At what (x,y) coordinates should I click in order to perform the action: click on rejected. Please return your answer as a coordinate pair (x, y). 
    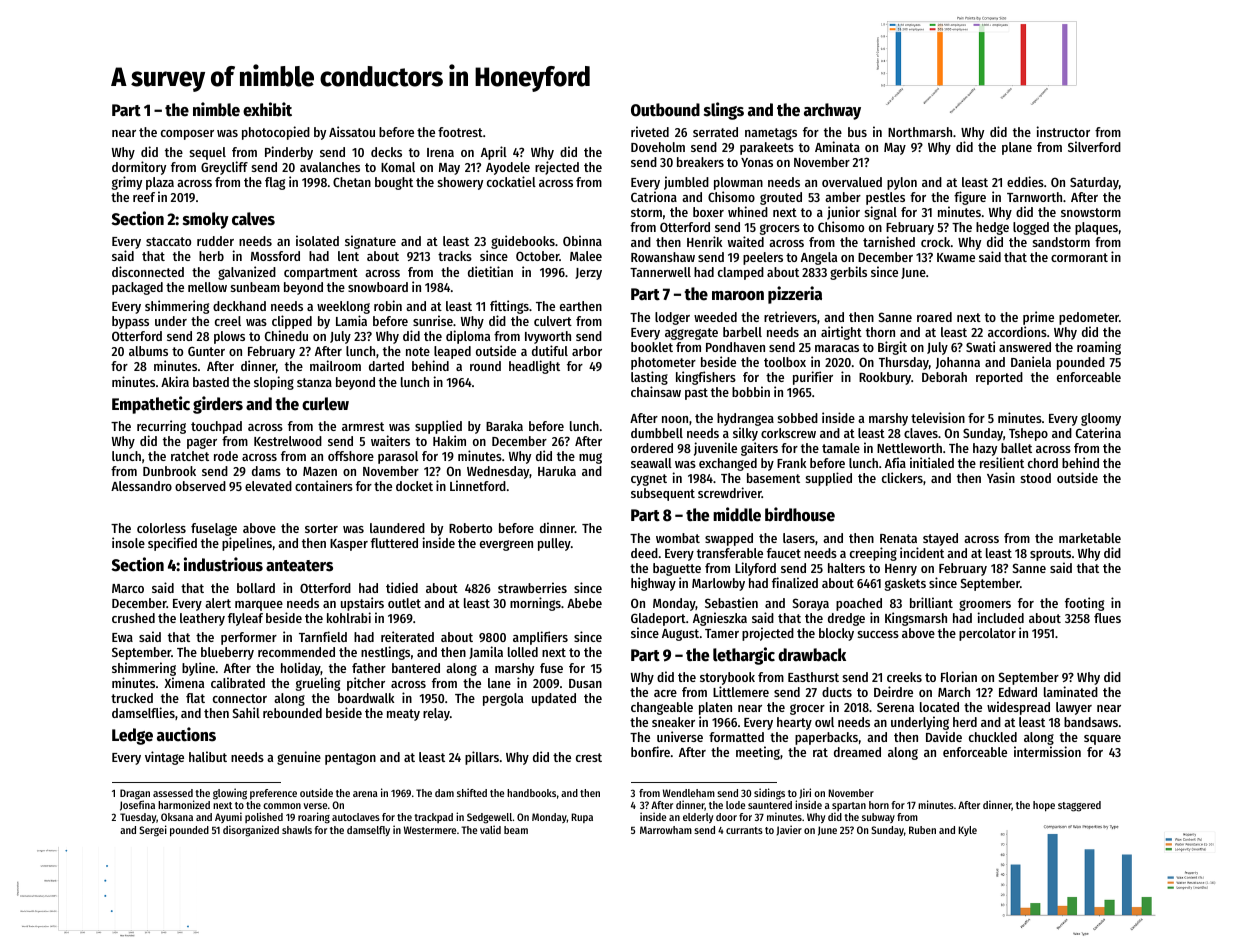
    Looking at the image, I should click on (557, 168).
